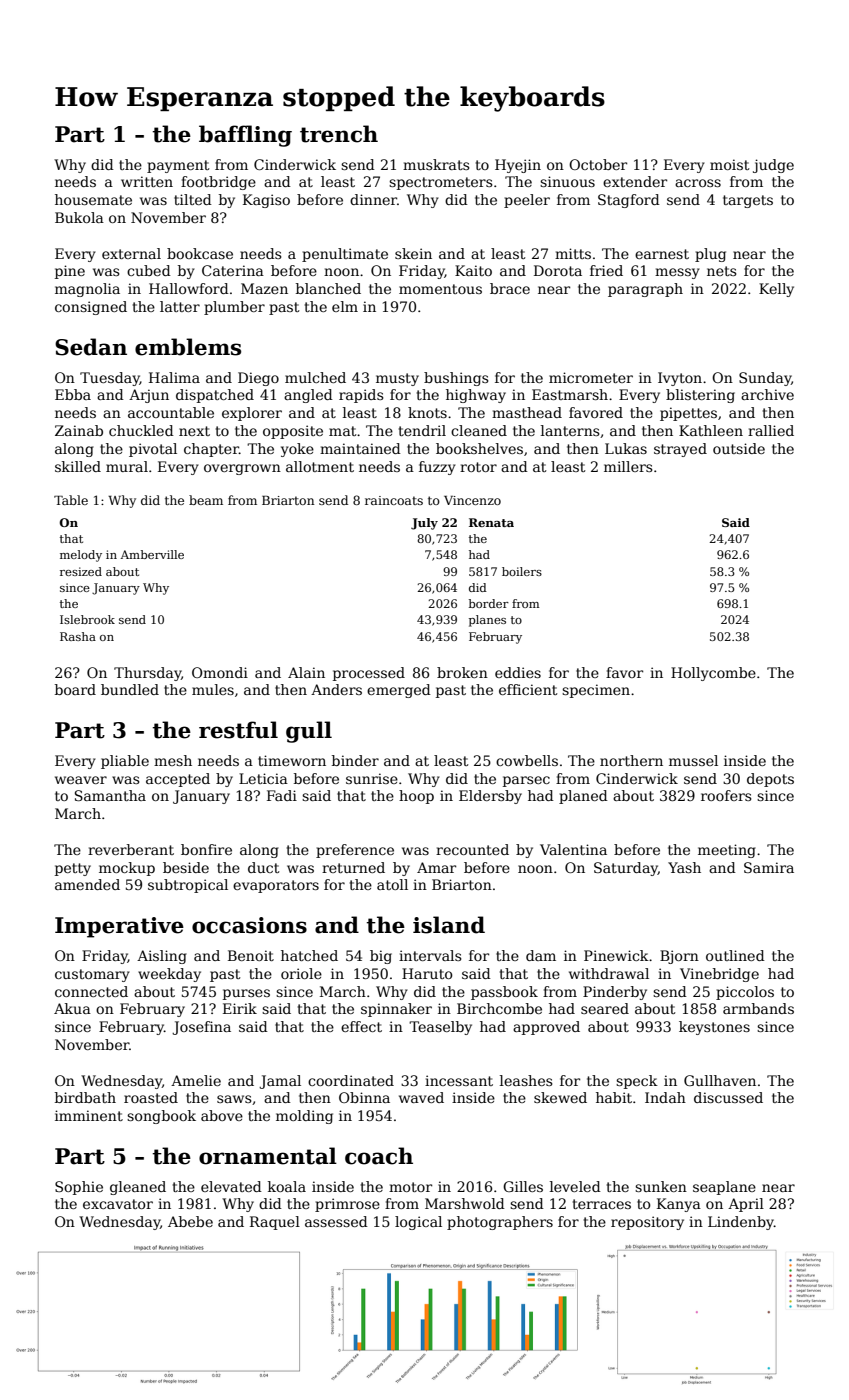  What do you see at coordinates (748, 201) in the screenshot?
I see `targets` at bounding box center [748, 201].
